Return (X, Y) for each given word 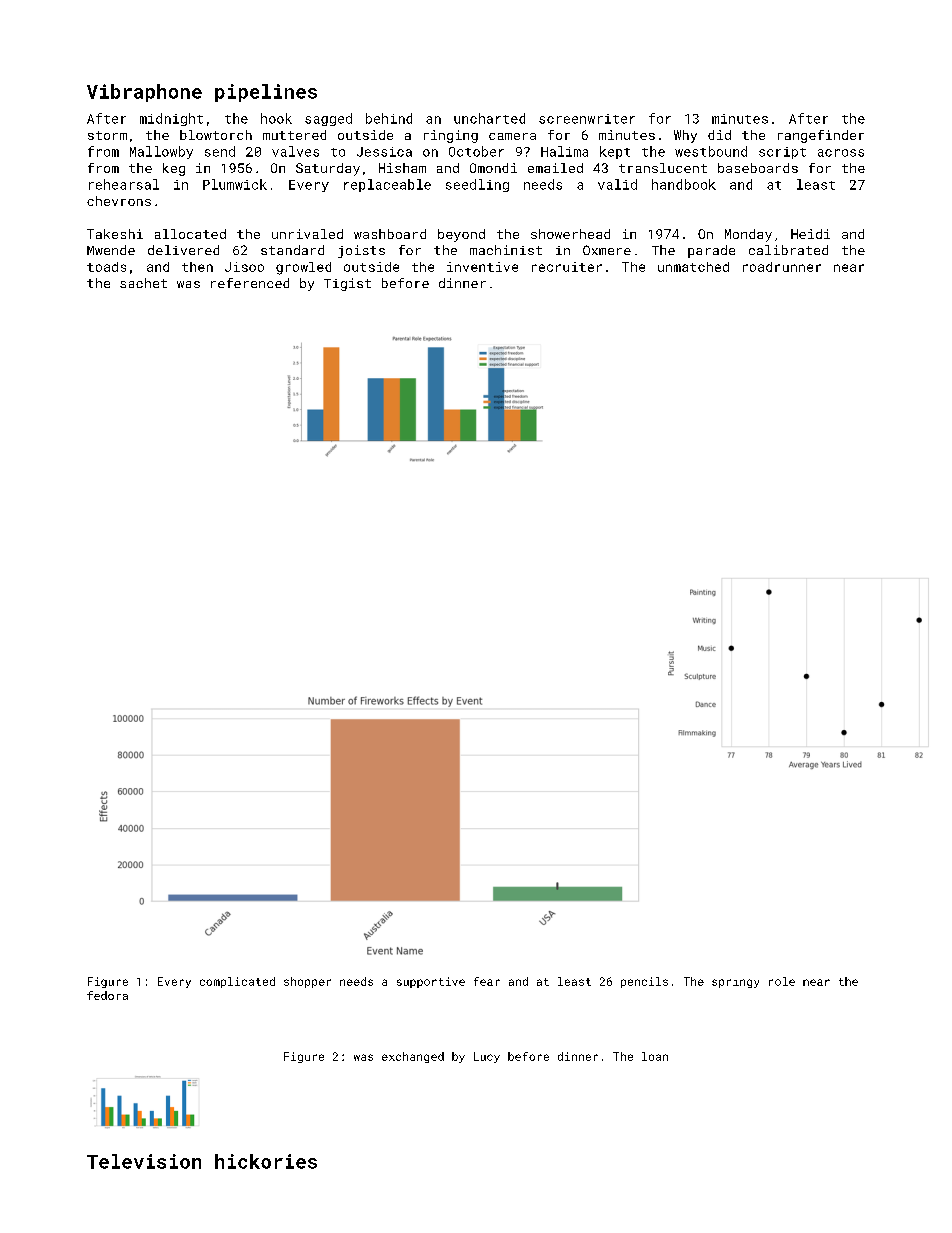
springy (735, 983)
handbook (684, 184)
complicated (237, 982)
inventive (482, 267)
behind (389, 118)
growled (303, 268)
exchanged (413, 1057)
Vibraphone (144, 93)
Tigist (347, 284)
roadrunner (782, 267)
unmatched (693, 267)
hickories (266, 1161)
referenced (250, 283)
